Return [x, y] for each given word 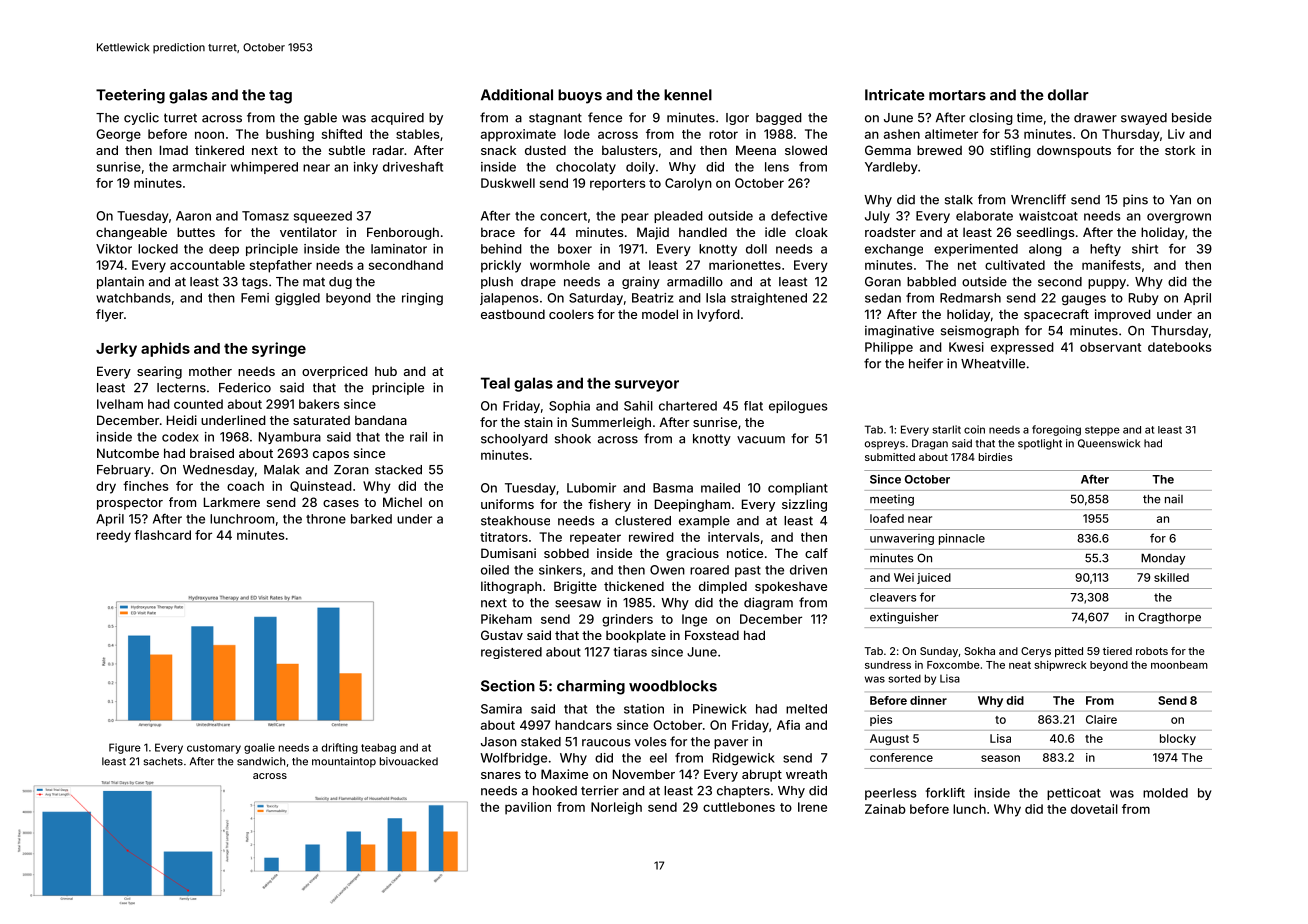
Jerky [116, 350]
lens [777, 167]
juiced [934, 578]
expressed [1022, 348]
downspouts [1074, 151]
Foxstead [712, 635]
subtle [347, 150]
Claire [1101, 719]
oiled [495, 570]
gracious [692, 554]
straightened [769, 299]
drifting [340, 748]
